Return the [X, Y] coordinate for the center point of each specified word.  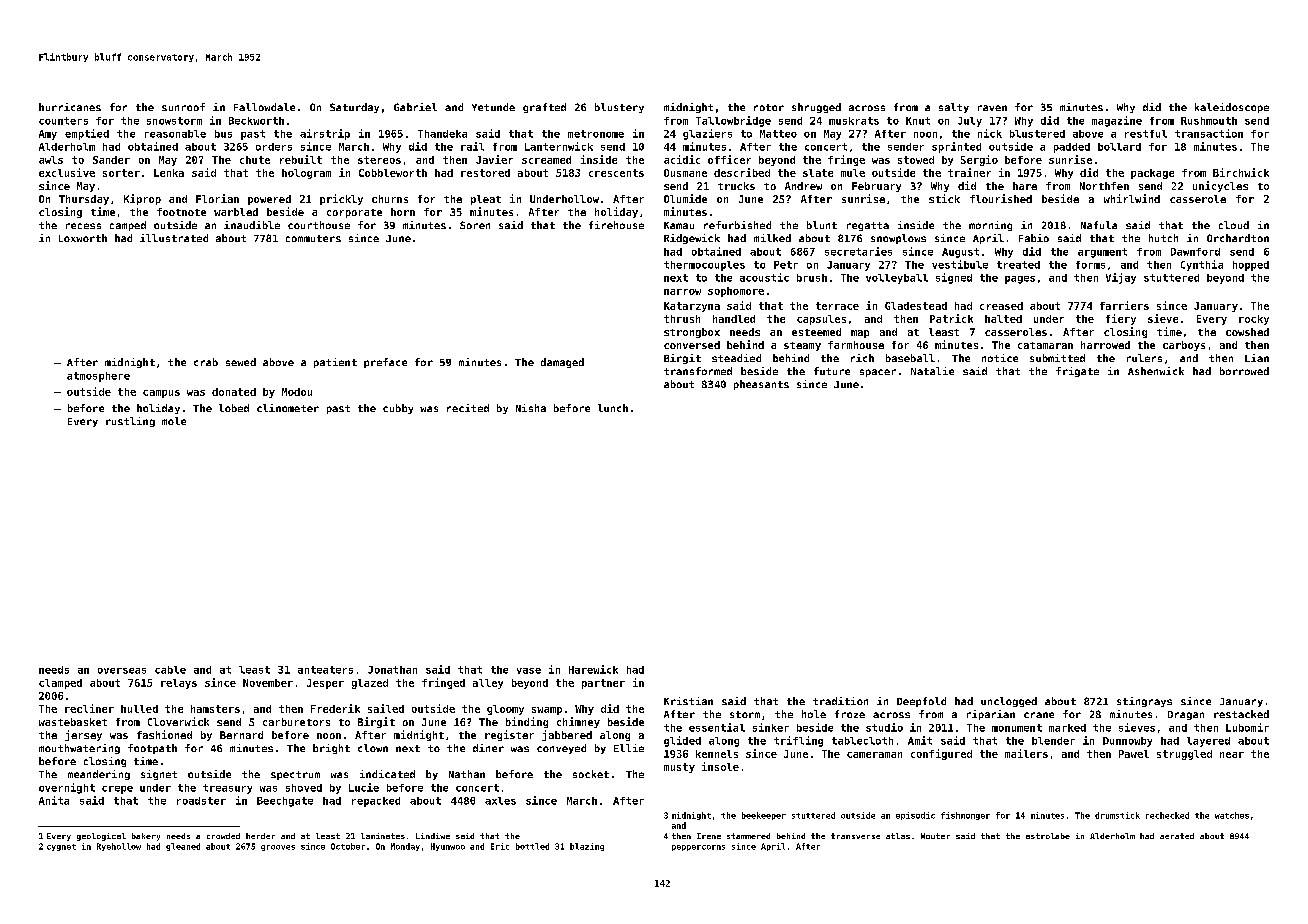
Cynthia [1202, 265]
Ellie [629, 748]
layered [1208, 742]
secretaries [858, 251]
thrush [682, 319]
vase [529, 671]
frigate [1077, 372]
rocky [1254, 320]
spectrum [295, 775]
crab [206, 362]
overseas [122, 671]
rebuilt [301, 159]
